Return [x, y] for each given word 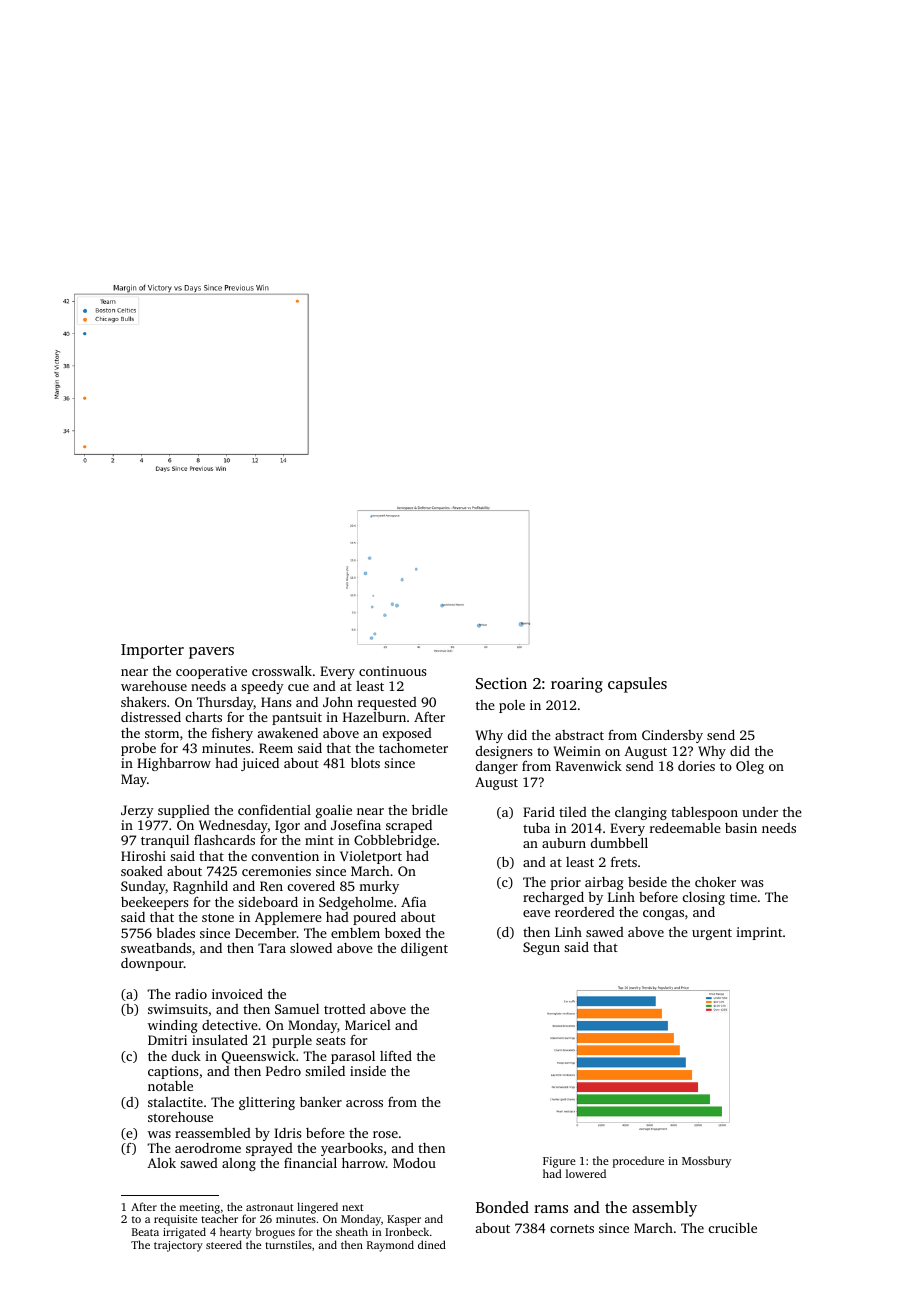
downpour [152, 964]
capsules [637, 685]
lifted [396, 1056]
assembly [664, 1209]
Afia [413, 902]
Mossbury [706, 1162]
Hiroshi [143, 856]
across [364, 1103]
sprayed [269, 1149]
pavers [211, 653]
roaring [577, 685]
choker [715, 882]
